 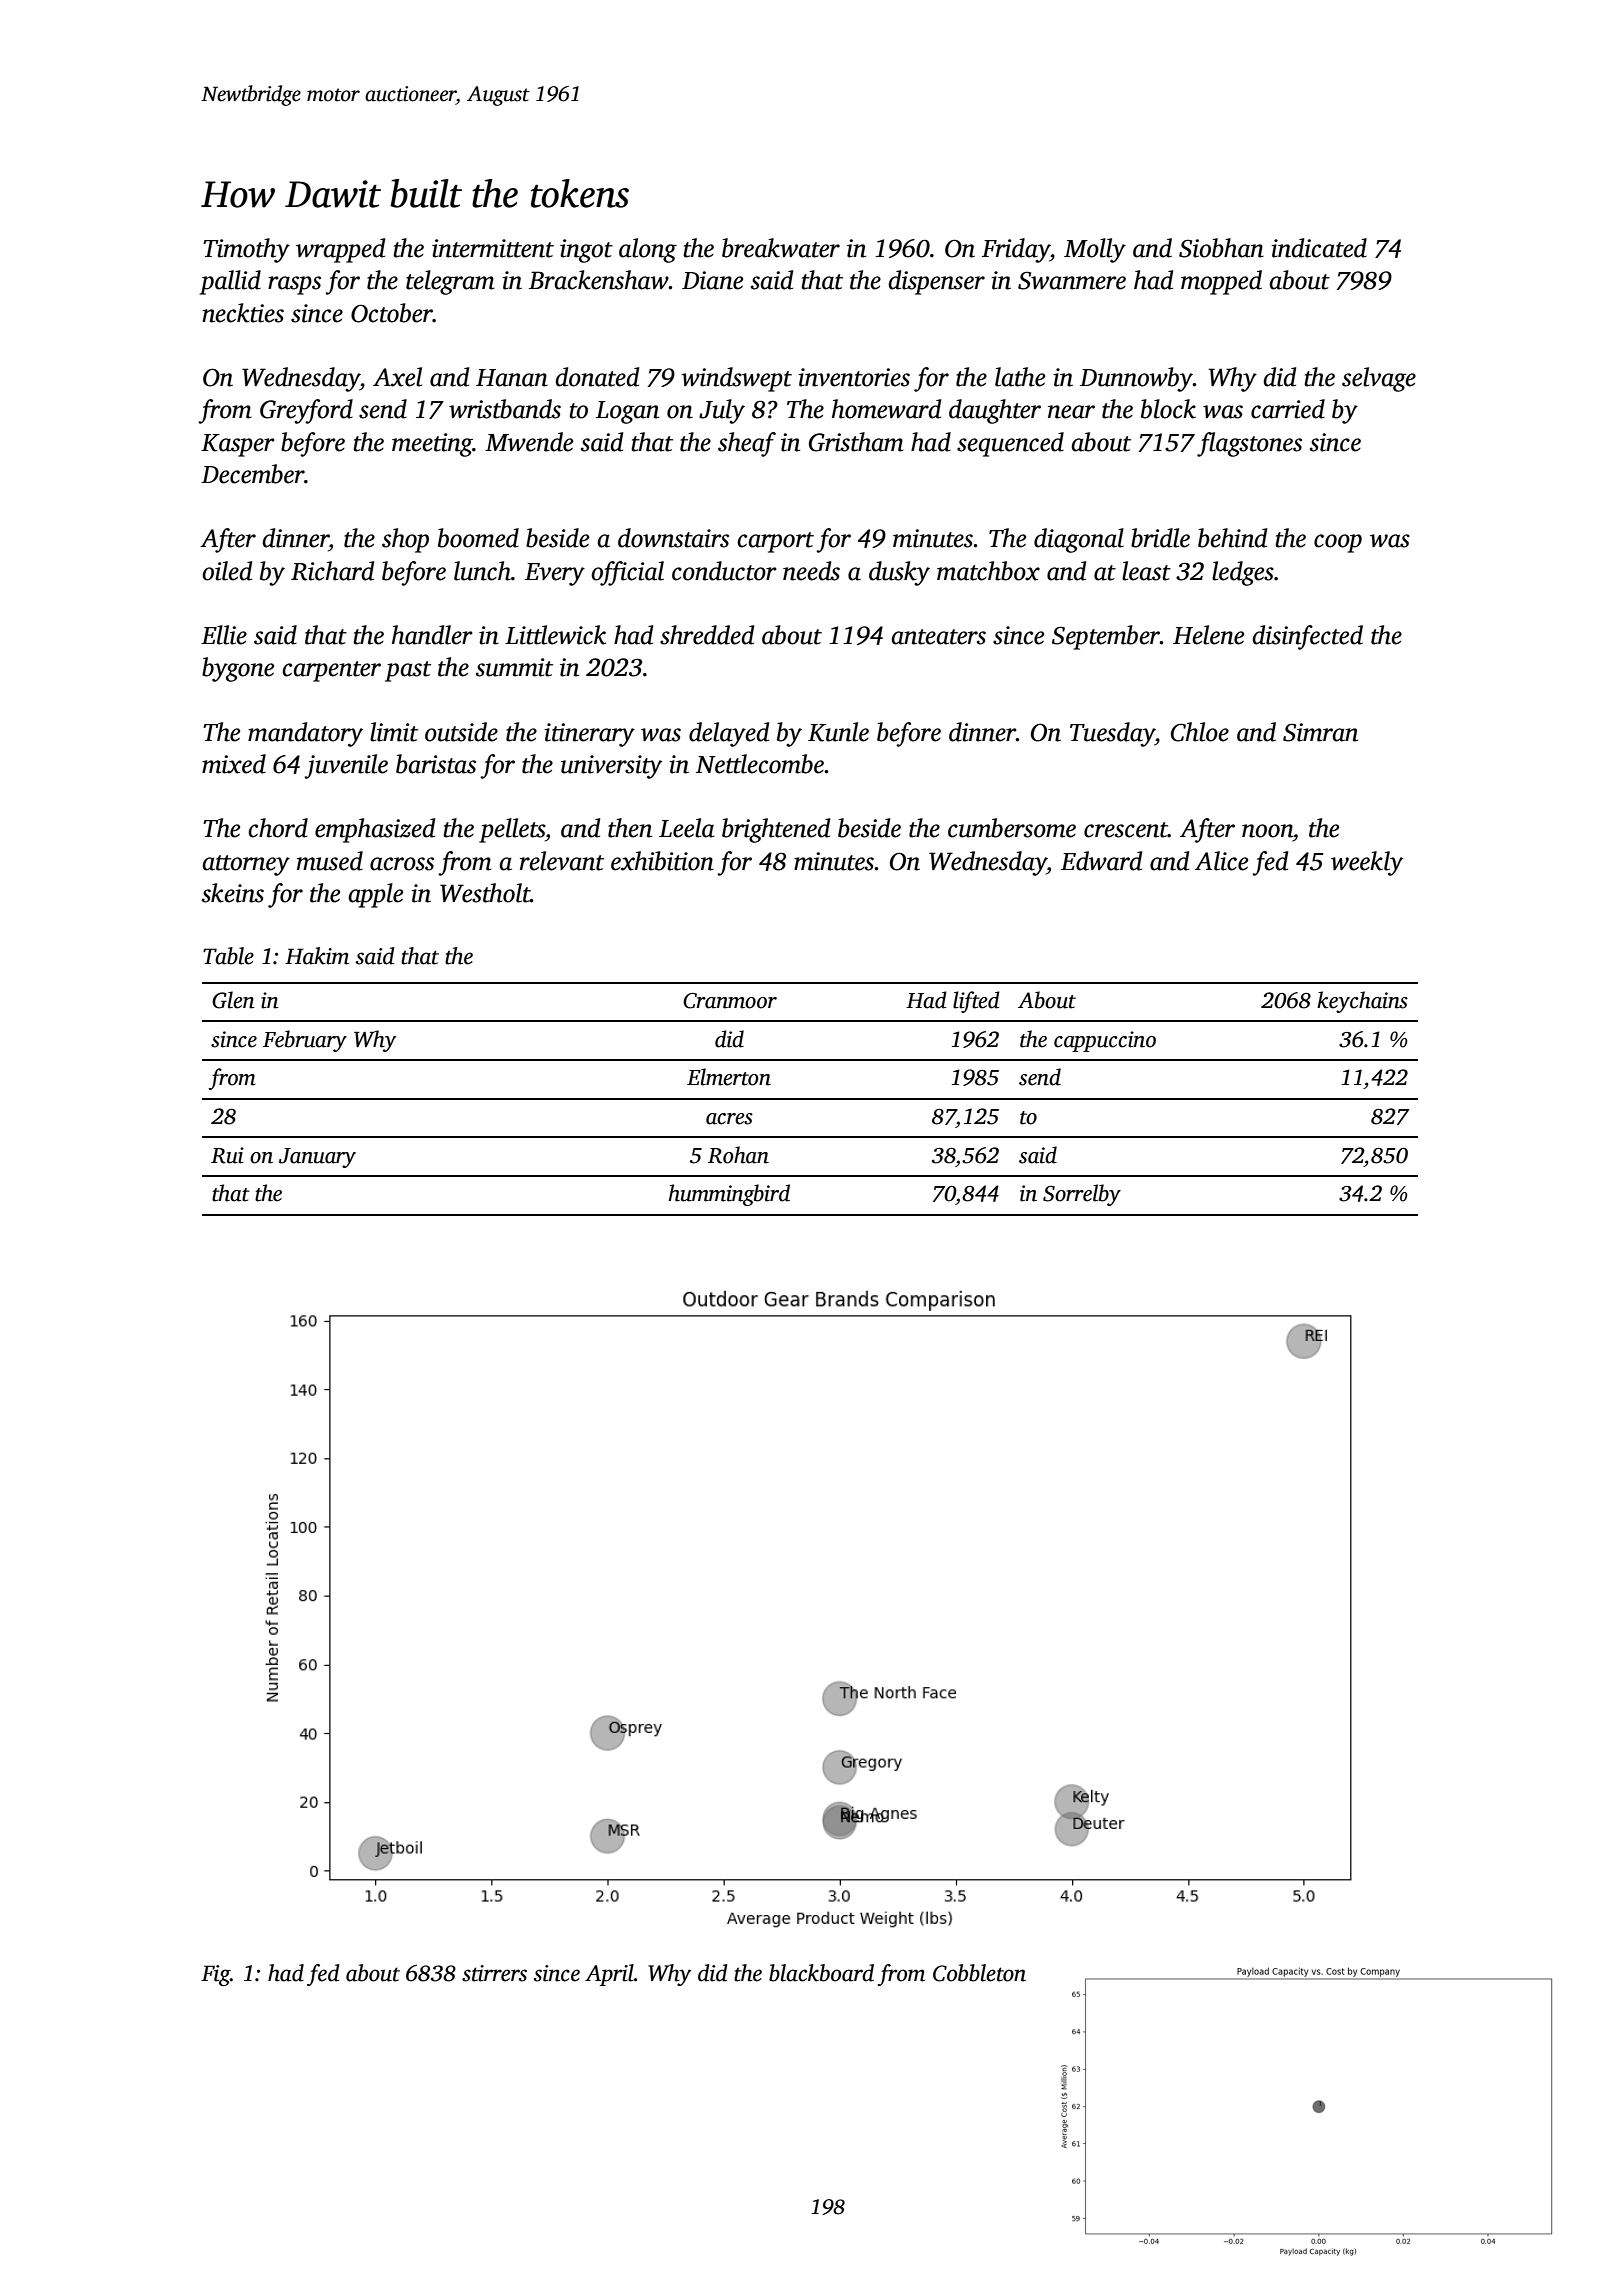 What do you see at coordinates (1082, 1195) in the screenshot?
I see `Sorrelby` at bounding box center [1082, 1195].
